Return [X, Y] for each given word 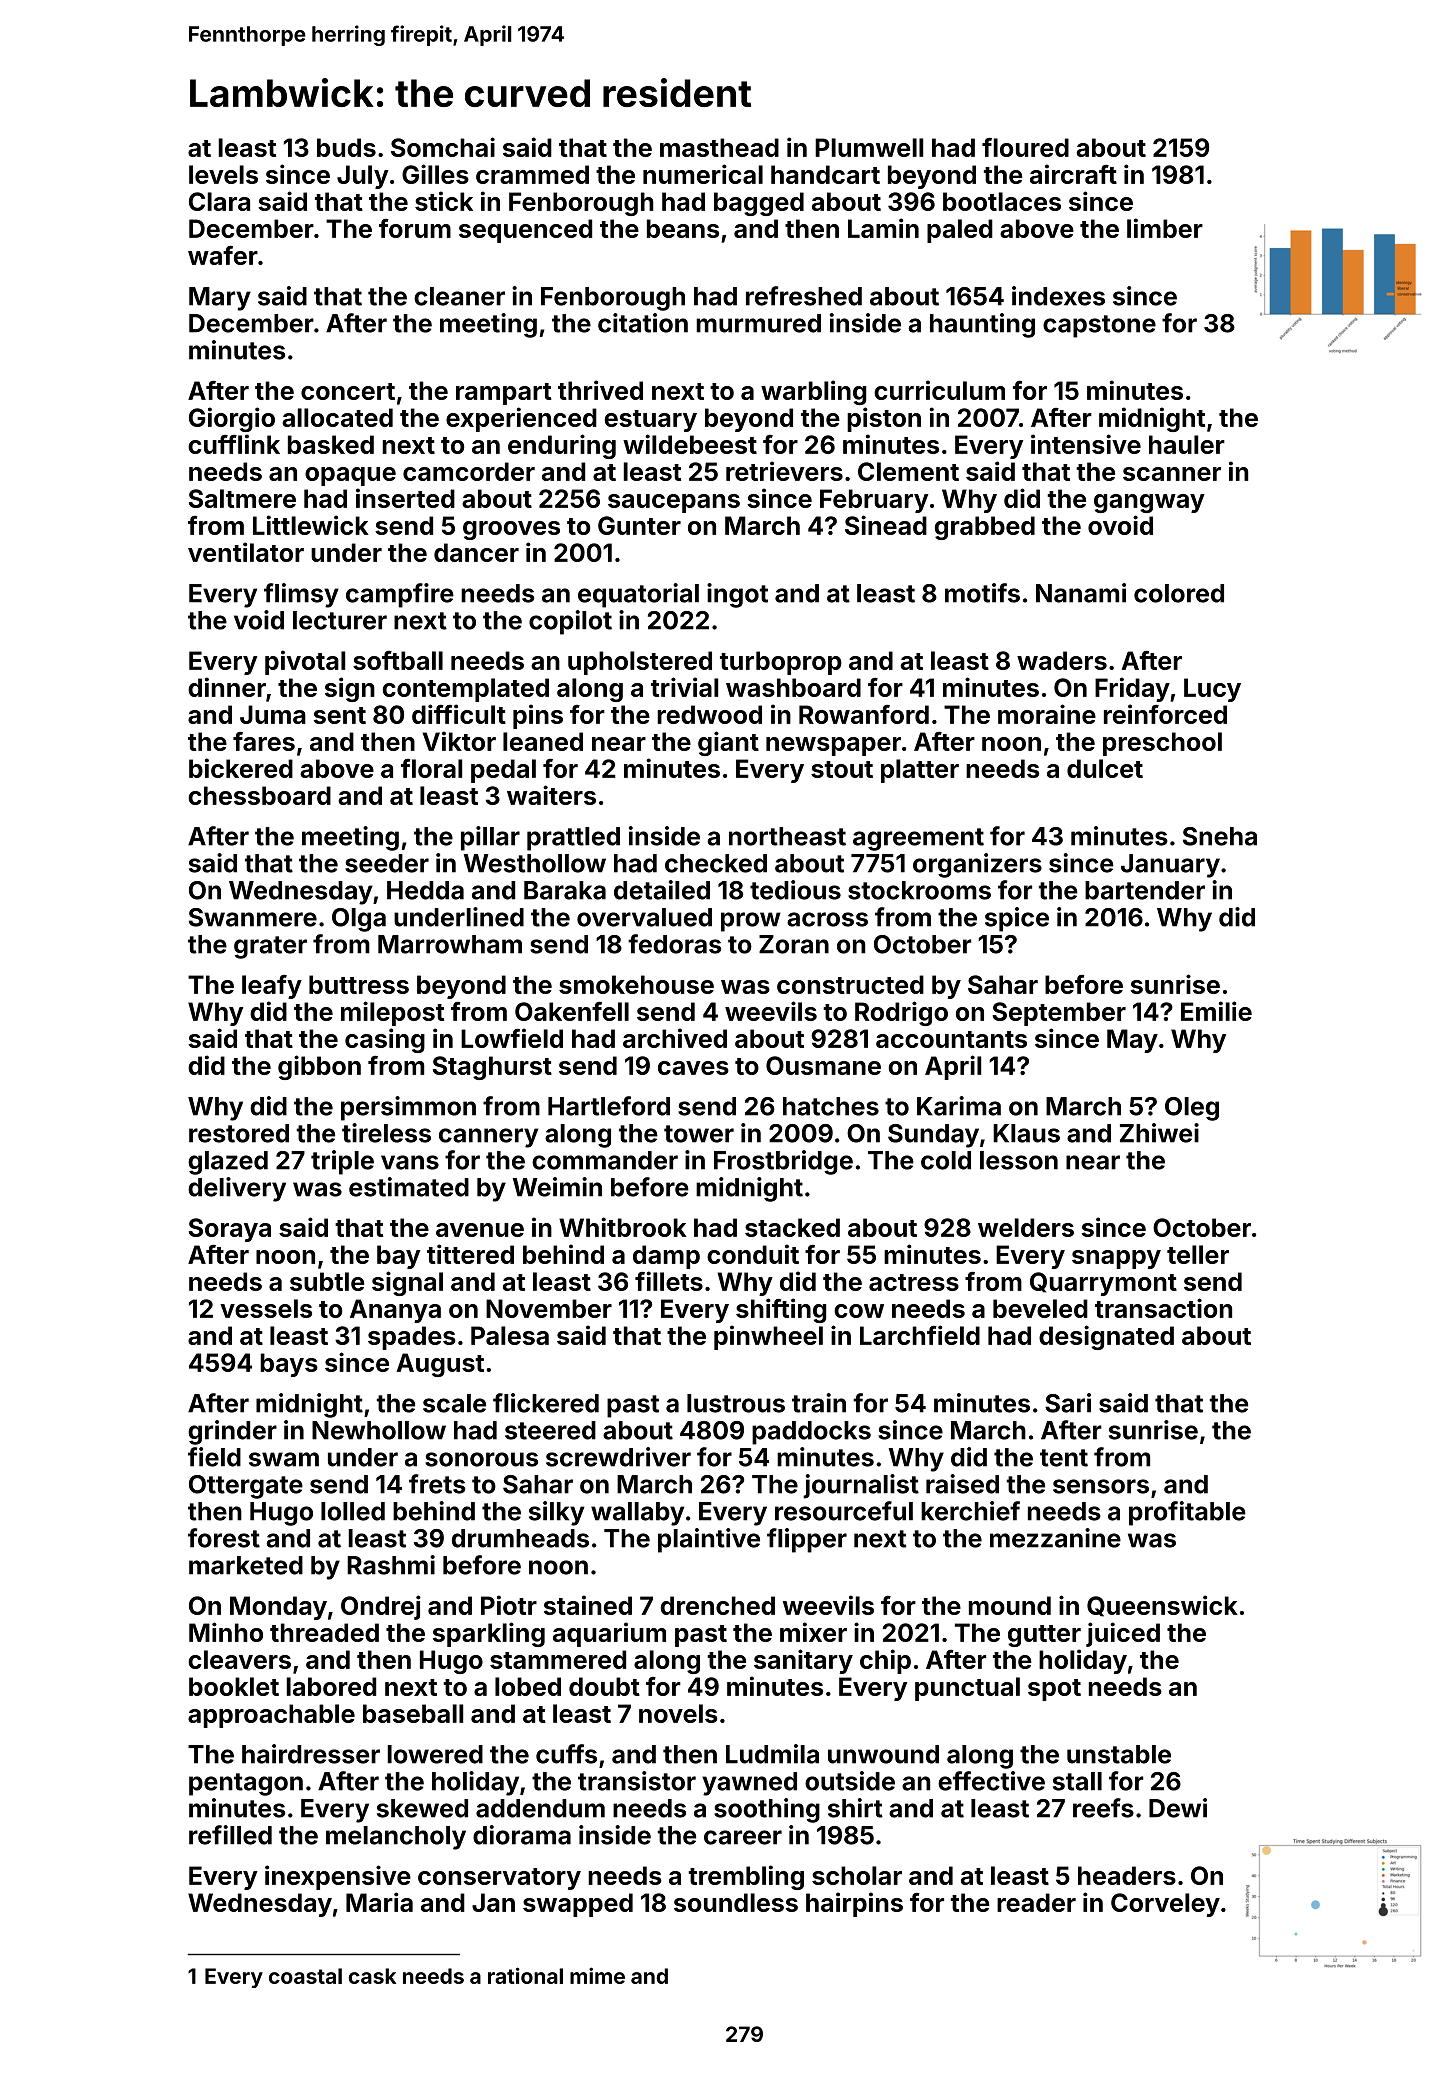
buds [346, 147]
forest [224, 1538]
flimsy [301, 595]
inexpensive [338, 1877]
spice [1017, 919]
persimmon [408, 1108]
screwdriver [618, 1457]
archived [675, 1038]
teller [1198, 1254]
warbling [814, 392]
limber [1165, 228]
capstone [1099, 326]
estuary [650, 421]
